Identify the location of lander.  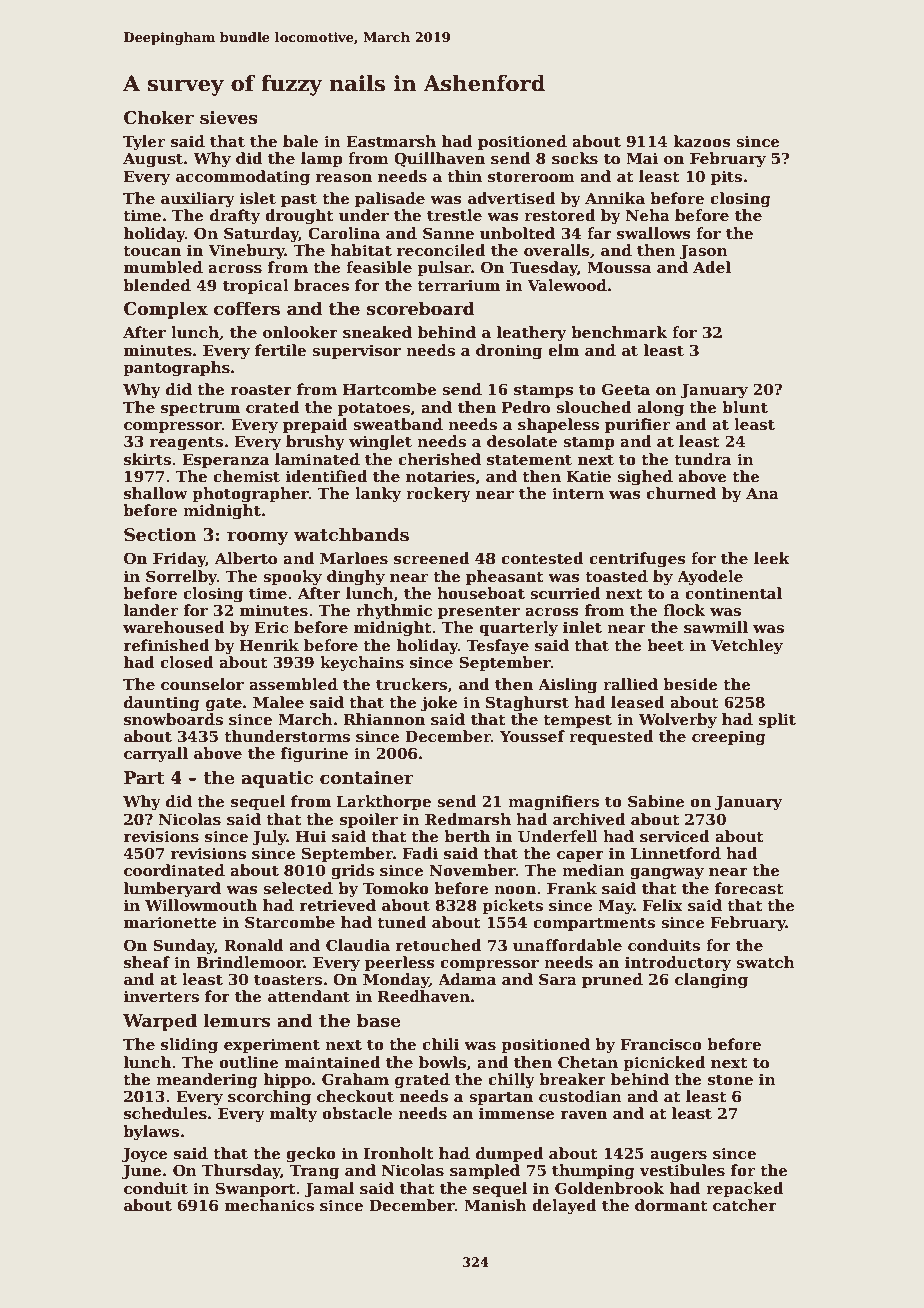
(151, 610).
